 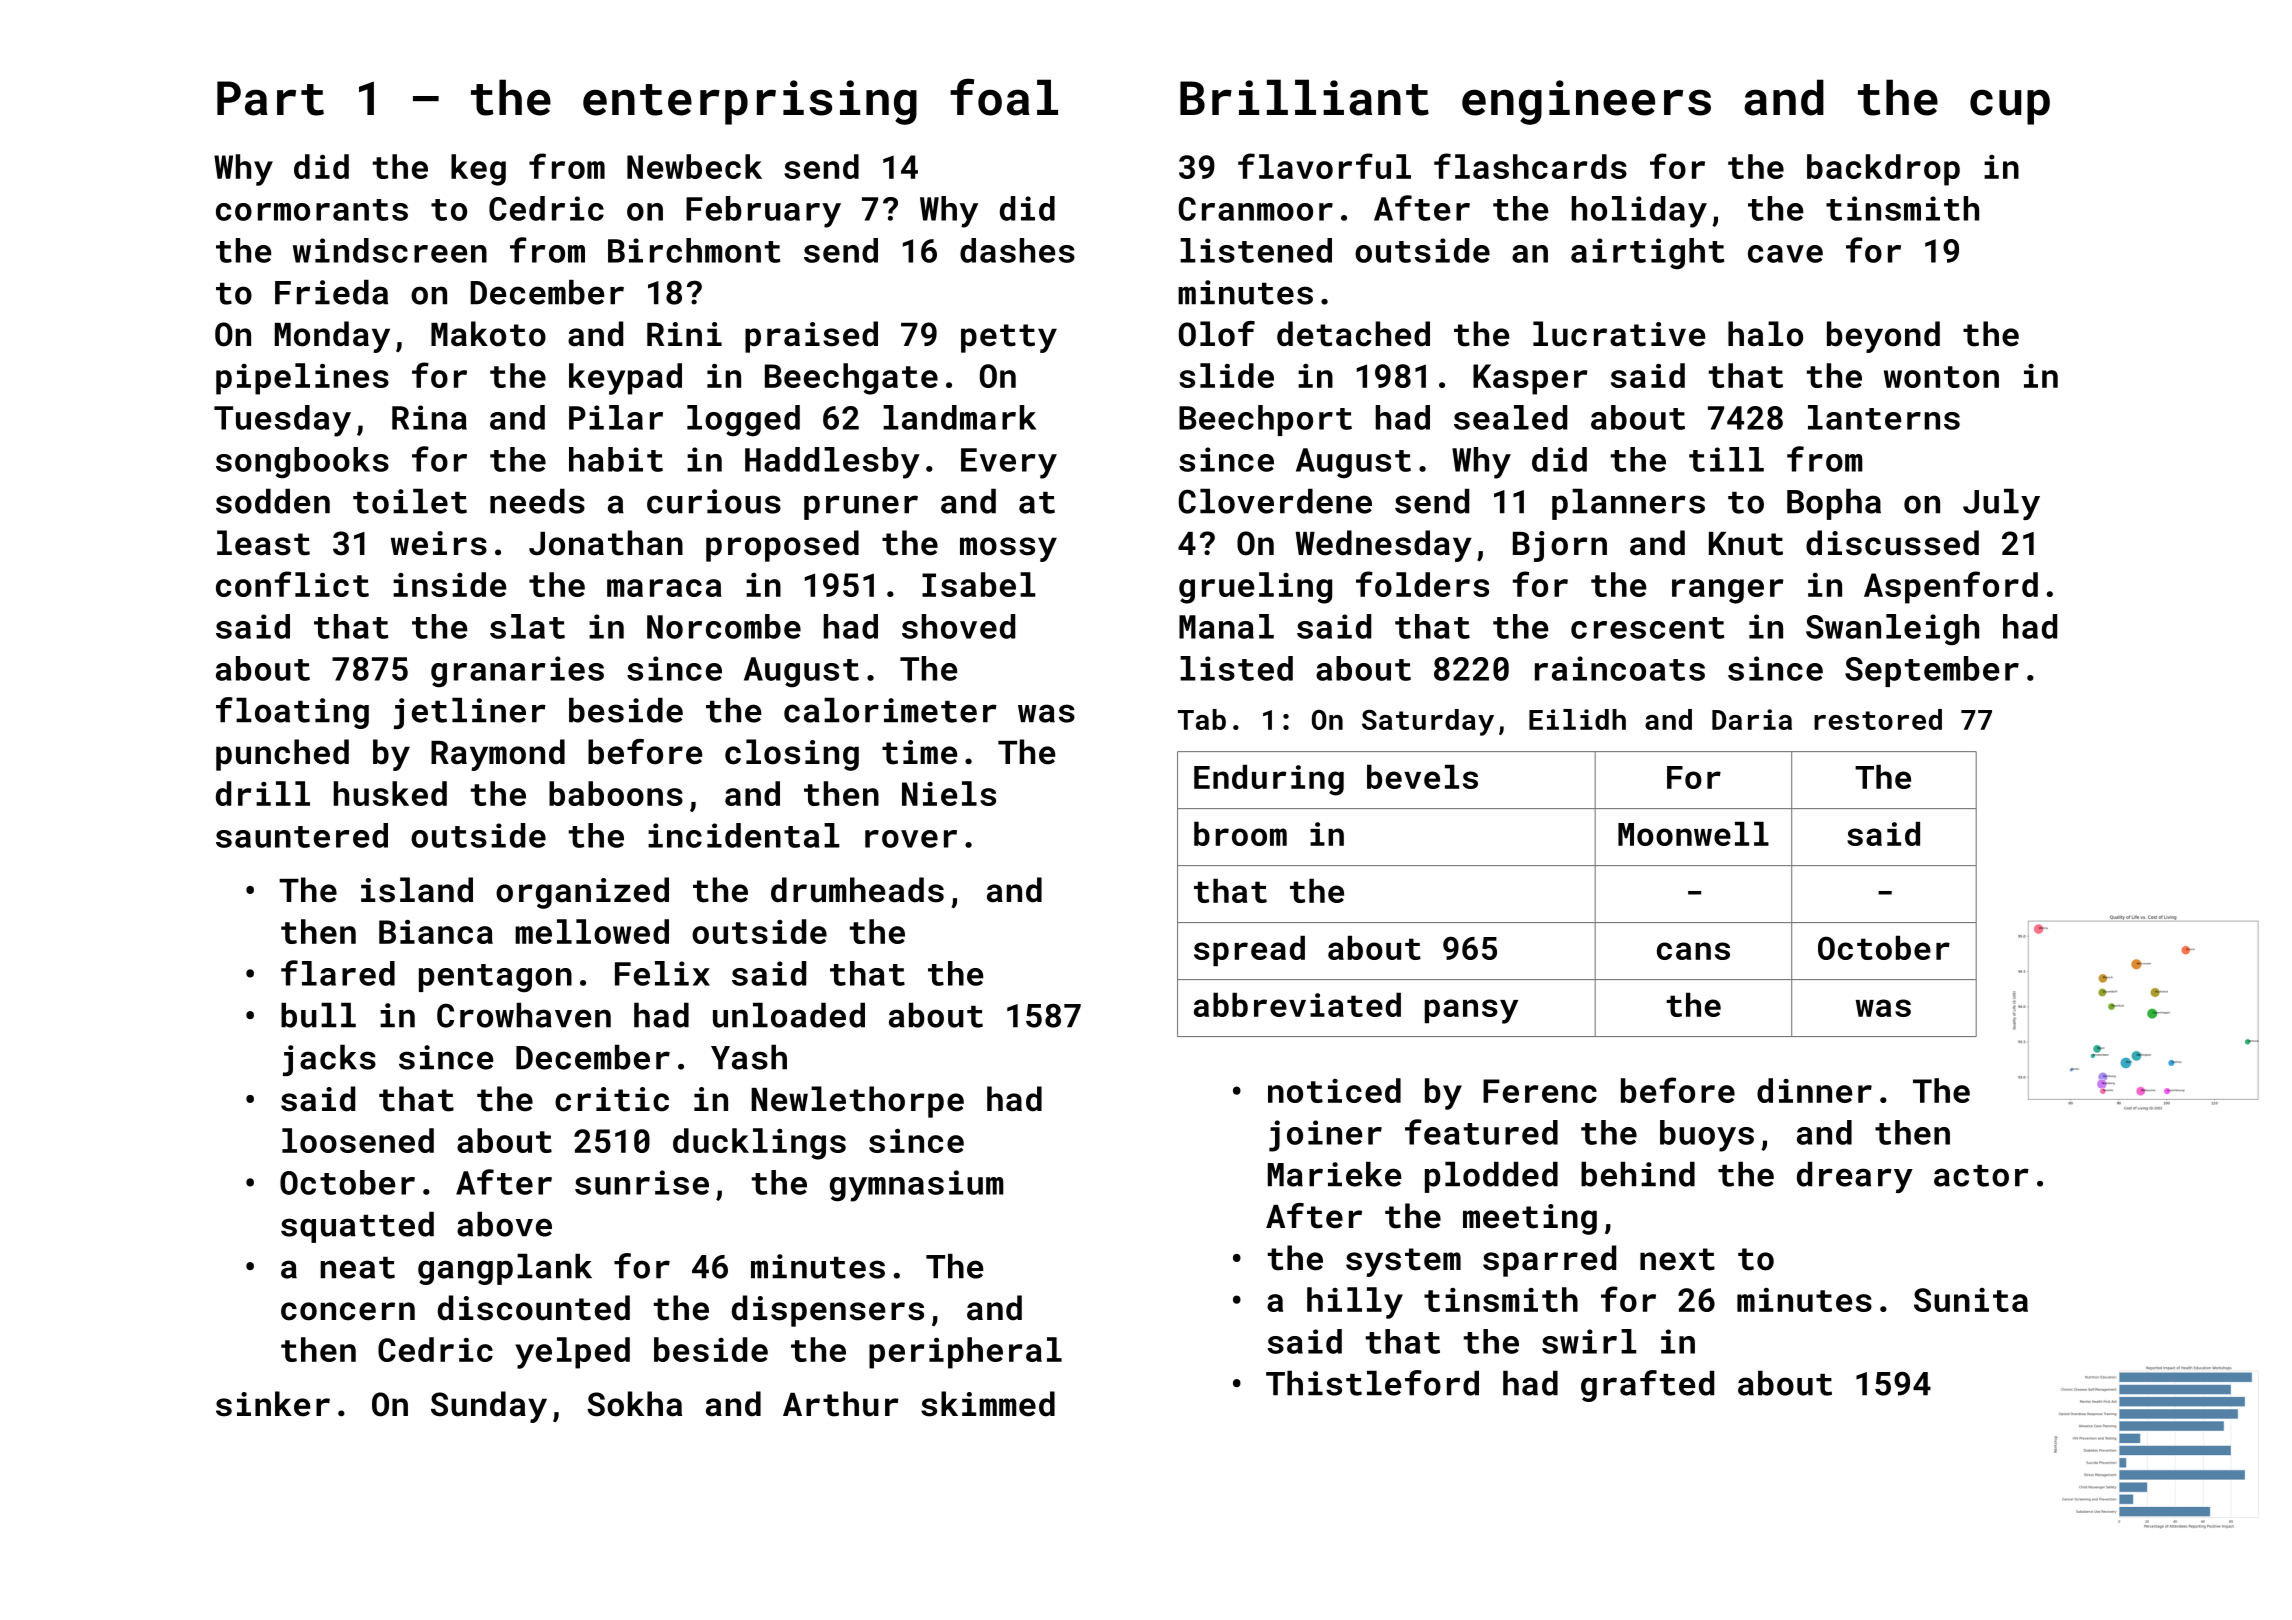 What do you see at coordinates (988, 1404) in the screenshot?
I see `skimmed` at bounding box center [988, 1404].
